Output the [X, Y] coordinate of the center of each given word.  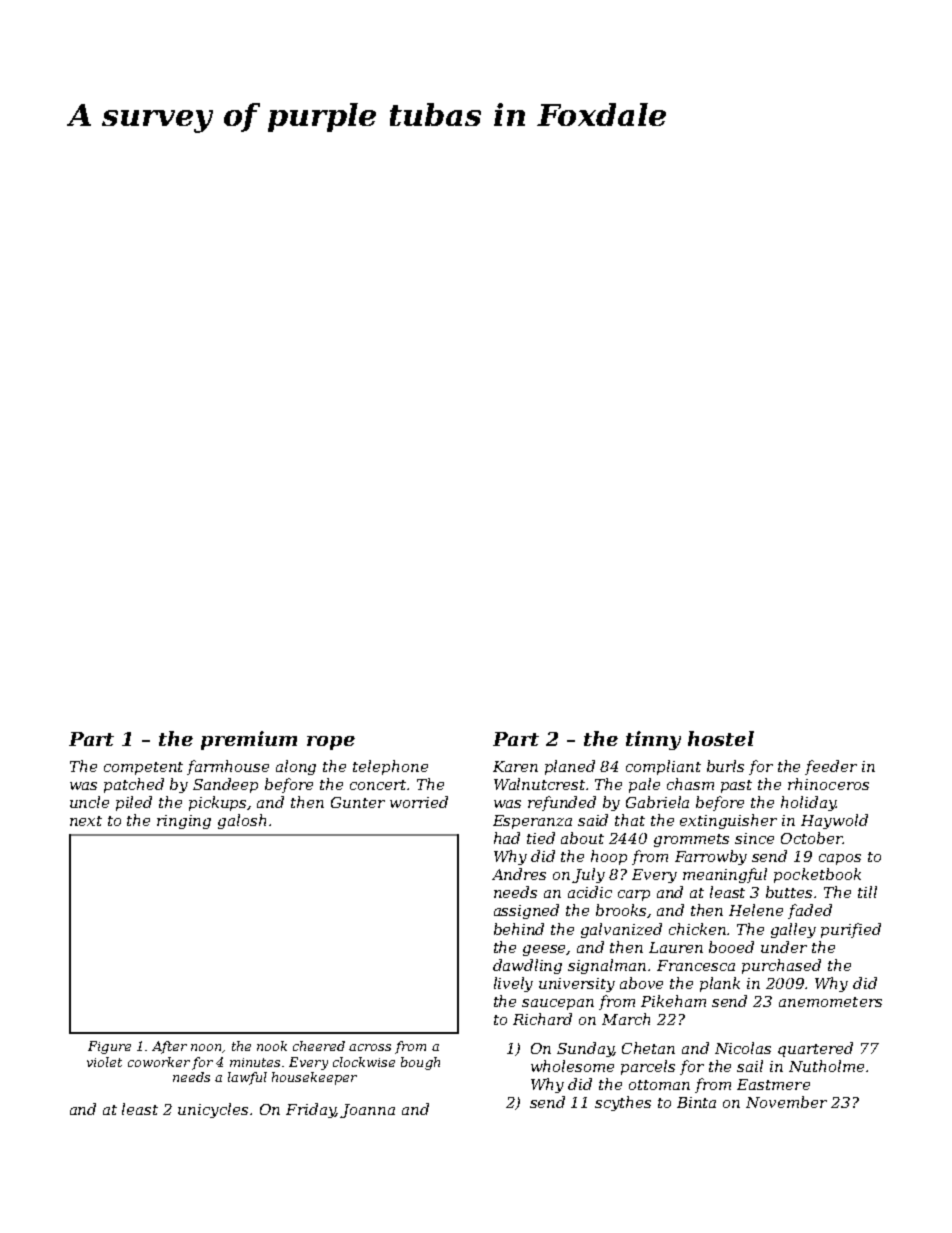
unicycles [213, 1110]
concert [379, 785]
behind [519, 929]
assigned [526, 911]
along [296, 767]
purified [851, 930]
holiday [808, 803]
